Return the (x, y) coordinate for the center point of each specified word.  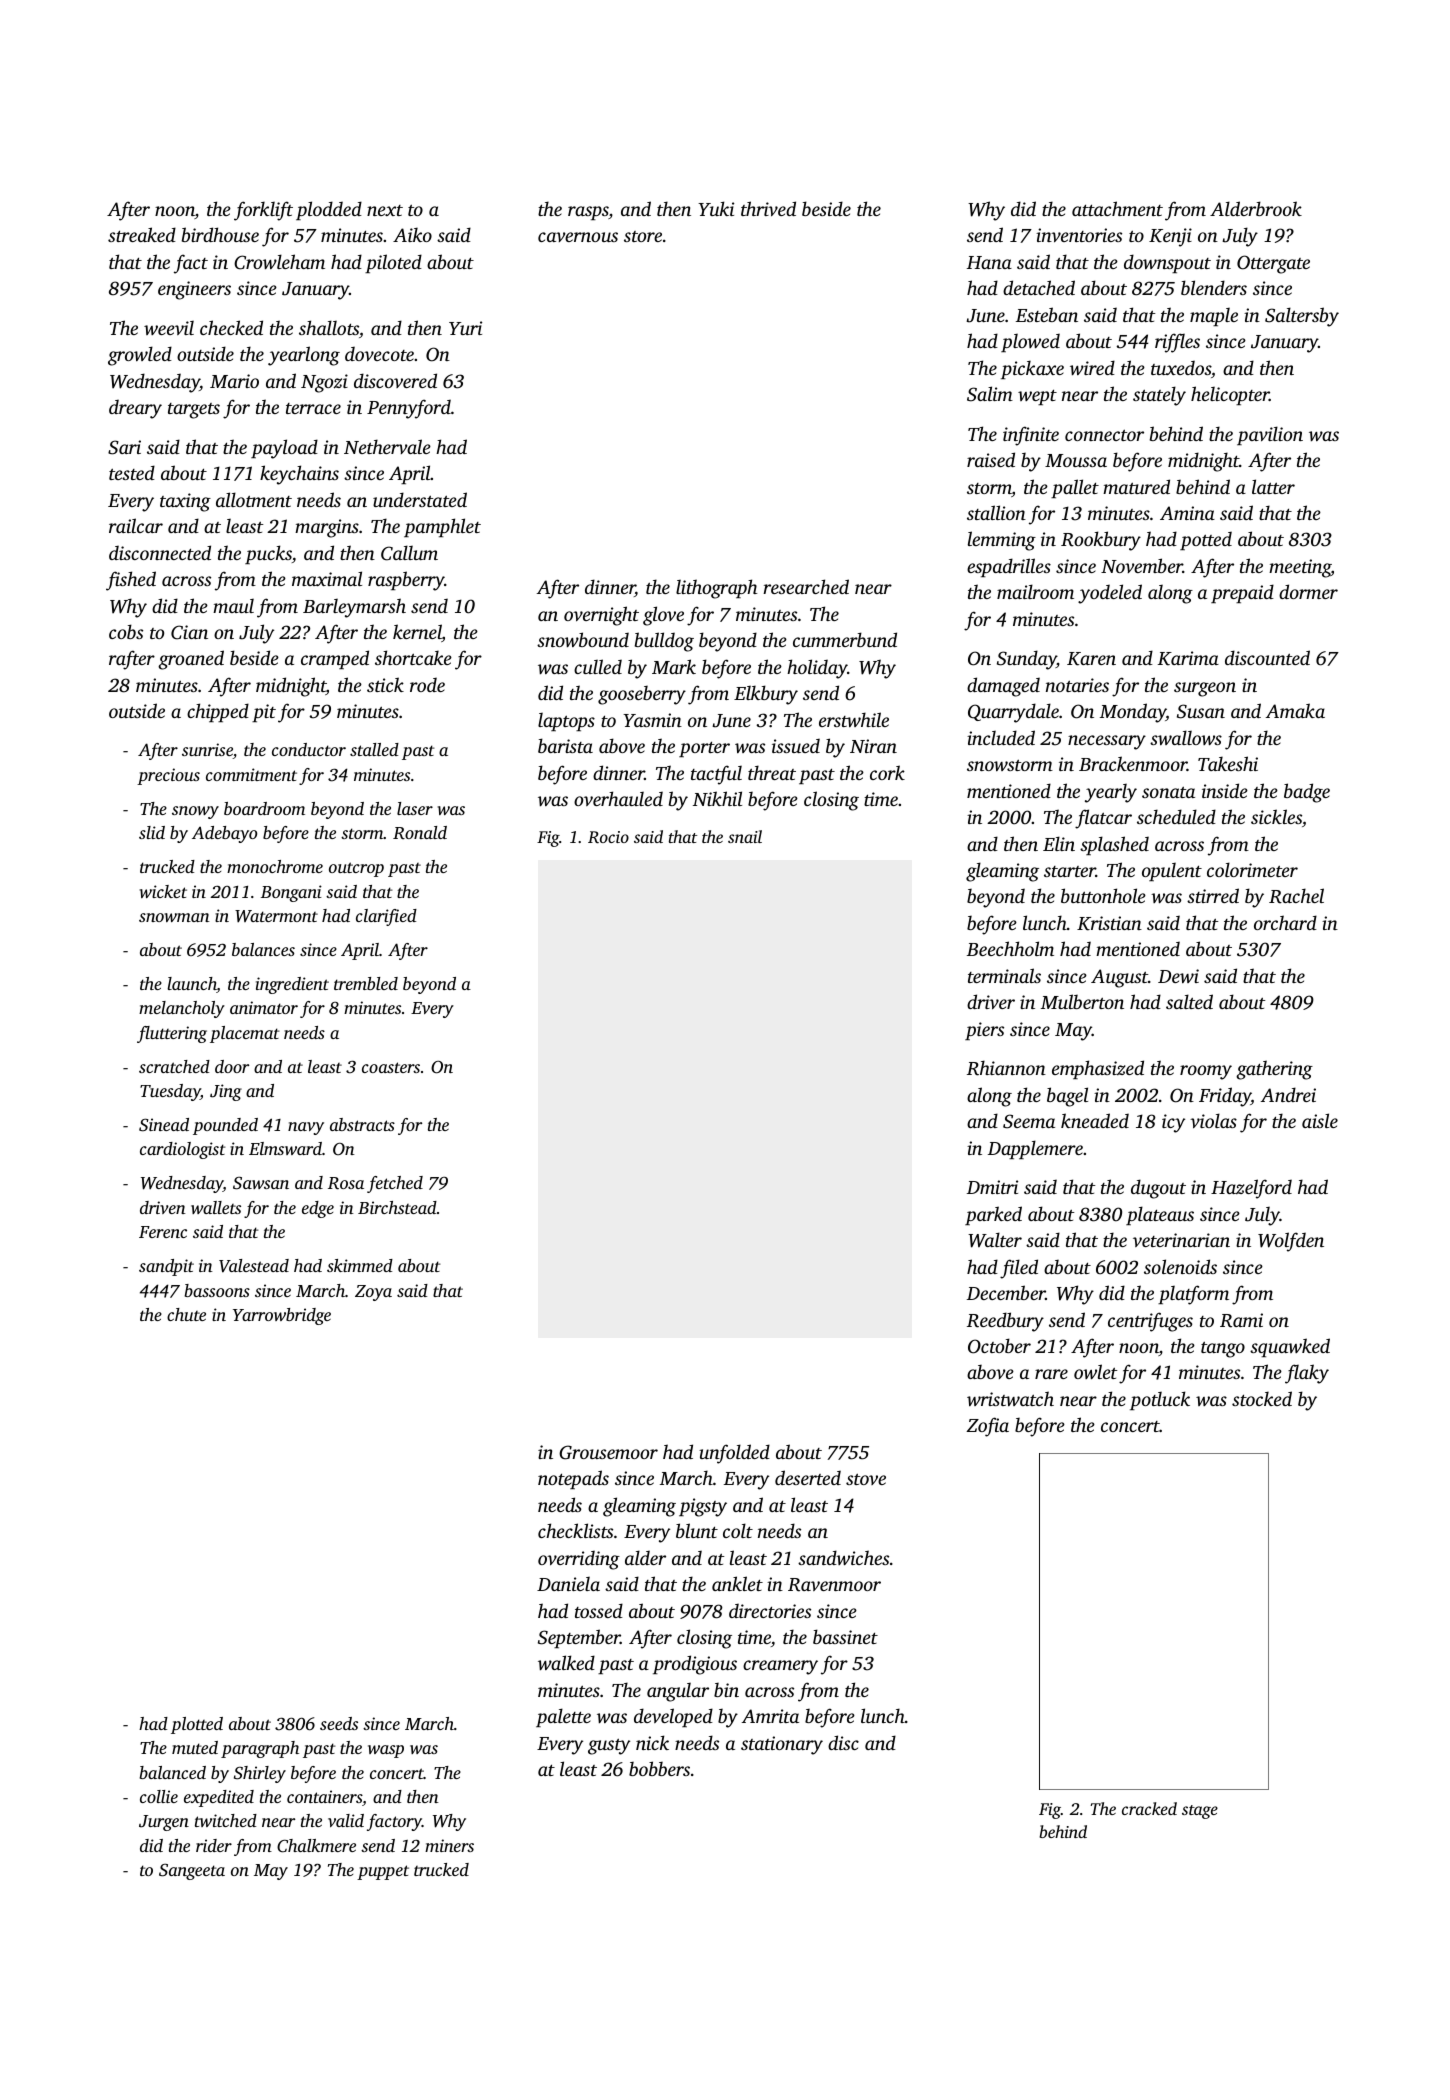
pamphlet (442, 527)
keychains (299, 475)
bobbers (659, 1768)
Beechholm (1010, 948)
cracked (1149, 1808)
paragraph (260, 1749)
